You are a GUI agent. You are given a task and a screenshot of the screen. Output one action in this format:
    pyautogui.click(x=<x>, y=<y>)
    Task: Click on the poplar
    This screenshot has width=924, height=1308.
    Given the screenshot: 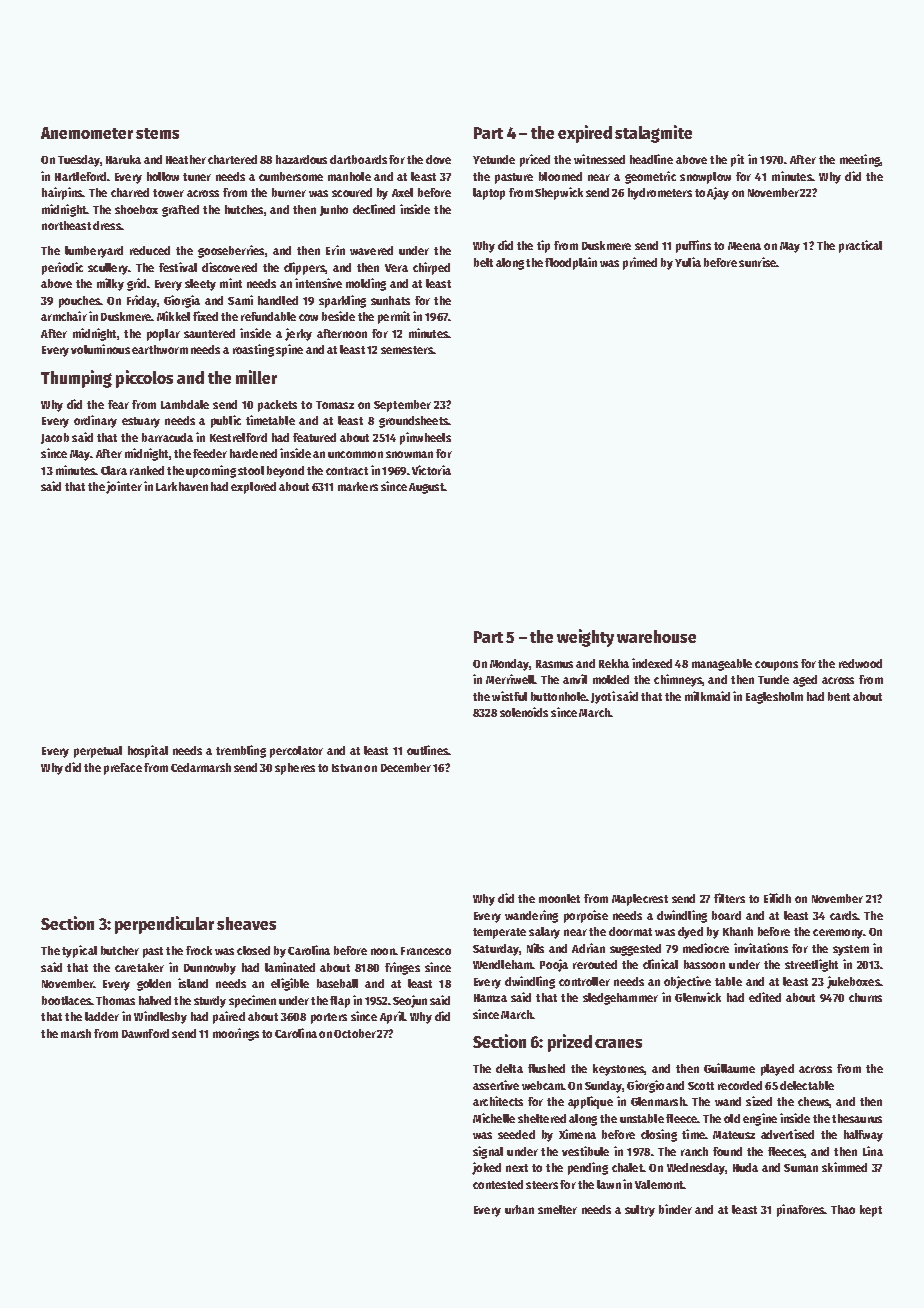 What is the action you would take?
    pyautogui.click(x=163, y=335)
